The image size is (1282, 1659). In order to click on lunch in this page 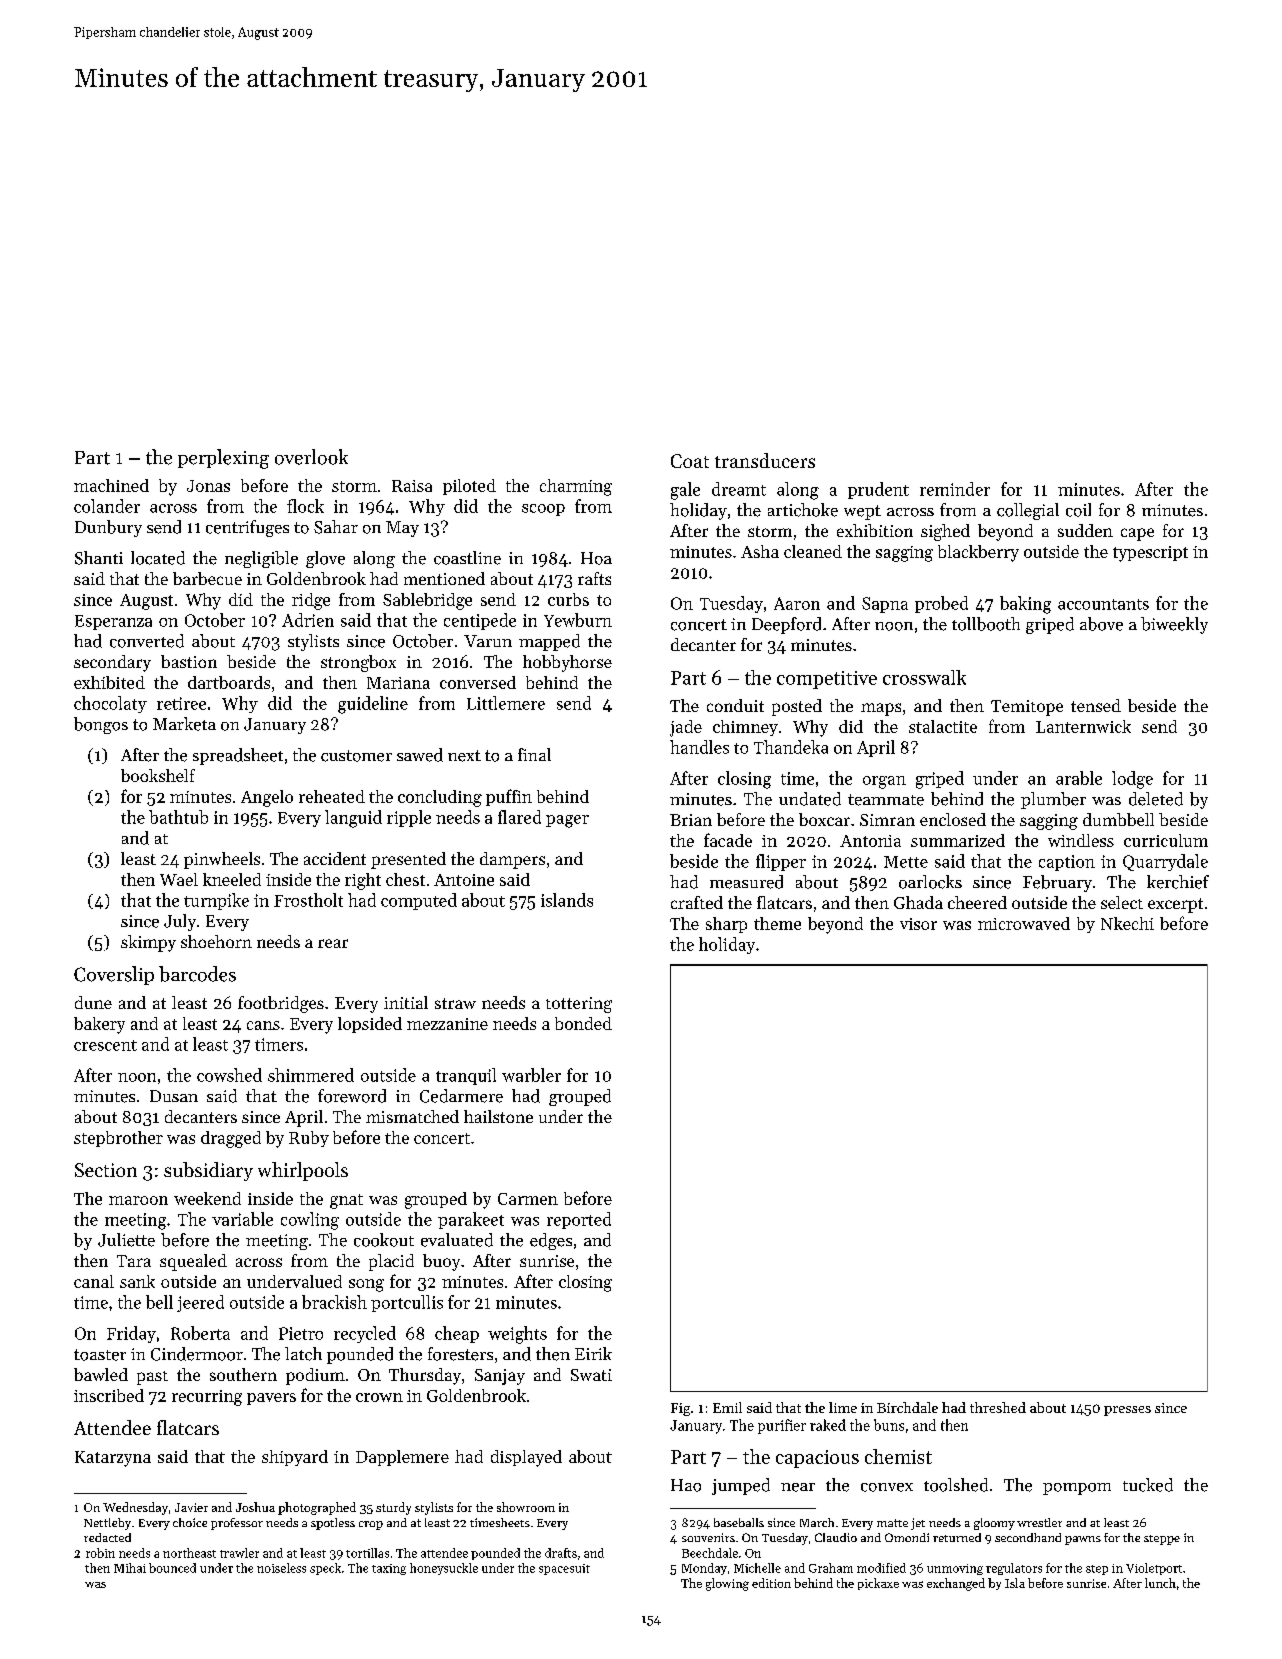, I will do `click(1160, 1583)`.
